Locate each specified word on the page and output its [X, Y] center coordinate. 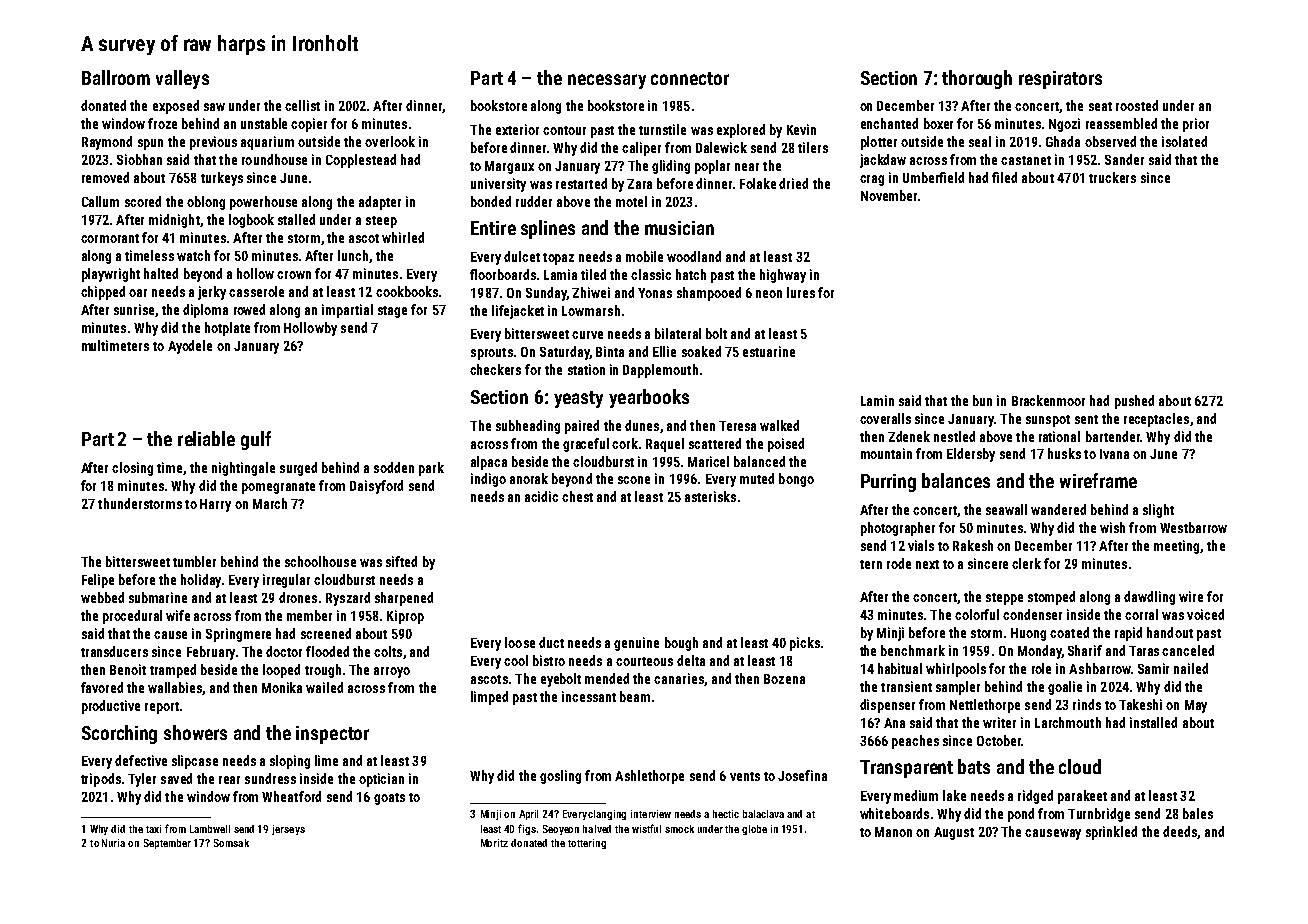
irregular [286, 581]
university [498, 185]
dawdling [1149, 598]
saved [176, 778]
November [889, 195]
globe [754, 830]
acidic [541, 496]
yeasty [578, 399]
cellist [302, 105]
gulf [256, 440]
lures [801, 292]
